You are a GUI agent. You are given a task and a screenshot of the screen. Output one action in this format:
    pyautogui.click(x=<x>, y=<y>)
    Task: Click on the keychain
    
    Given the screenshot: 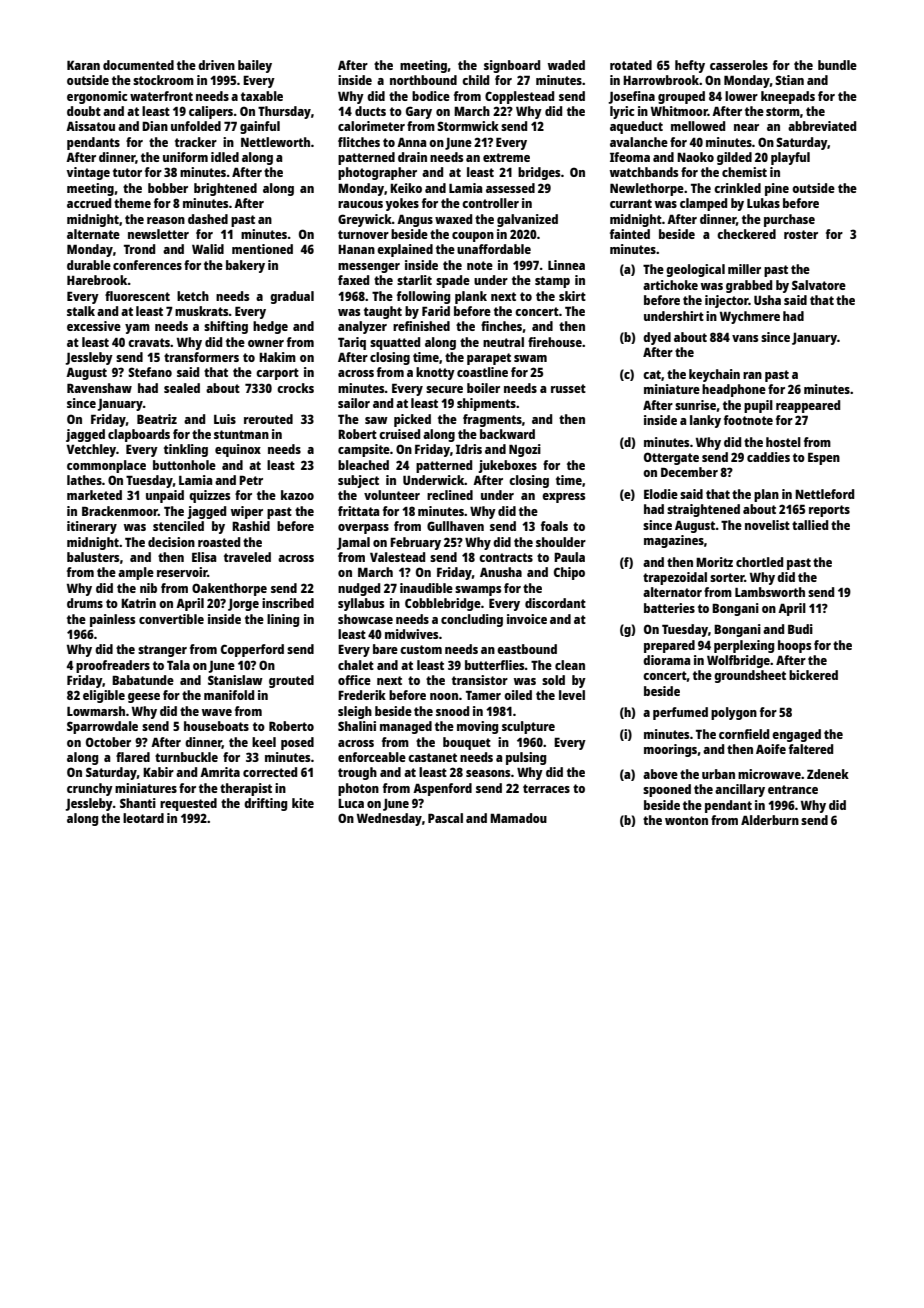 What is the action you would take?
    pyautogui.click(x=714, y=375)
